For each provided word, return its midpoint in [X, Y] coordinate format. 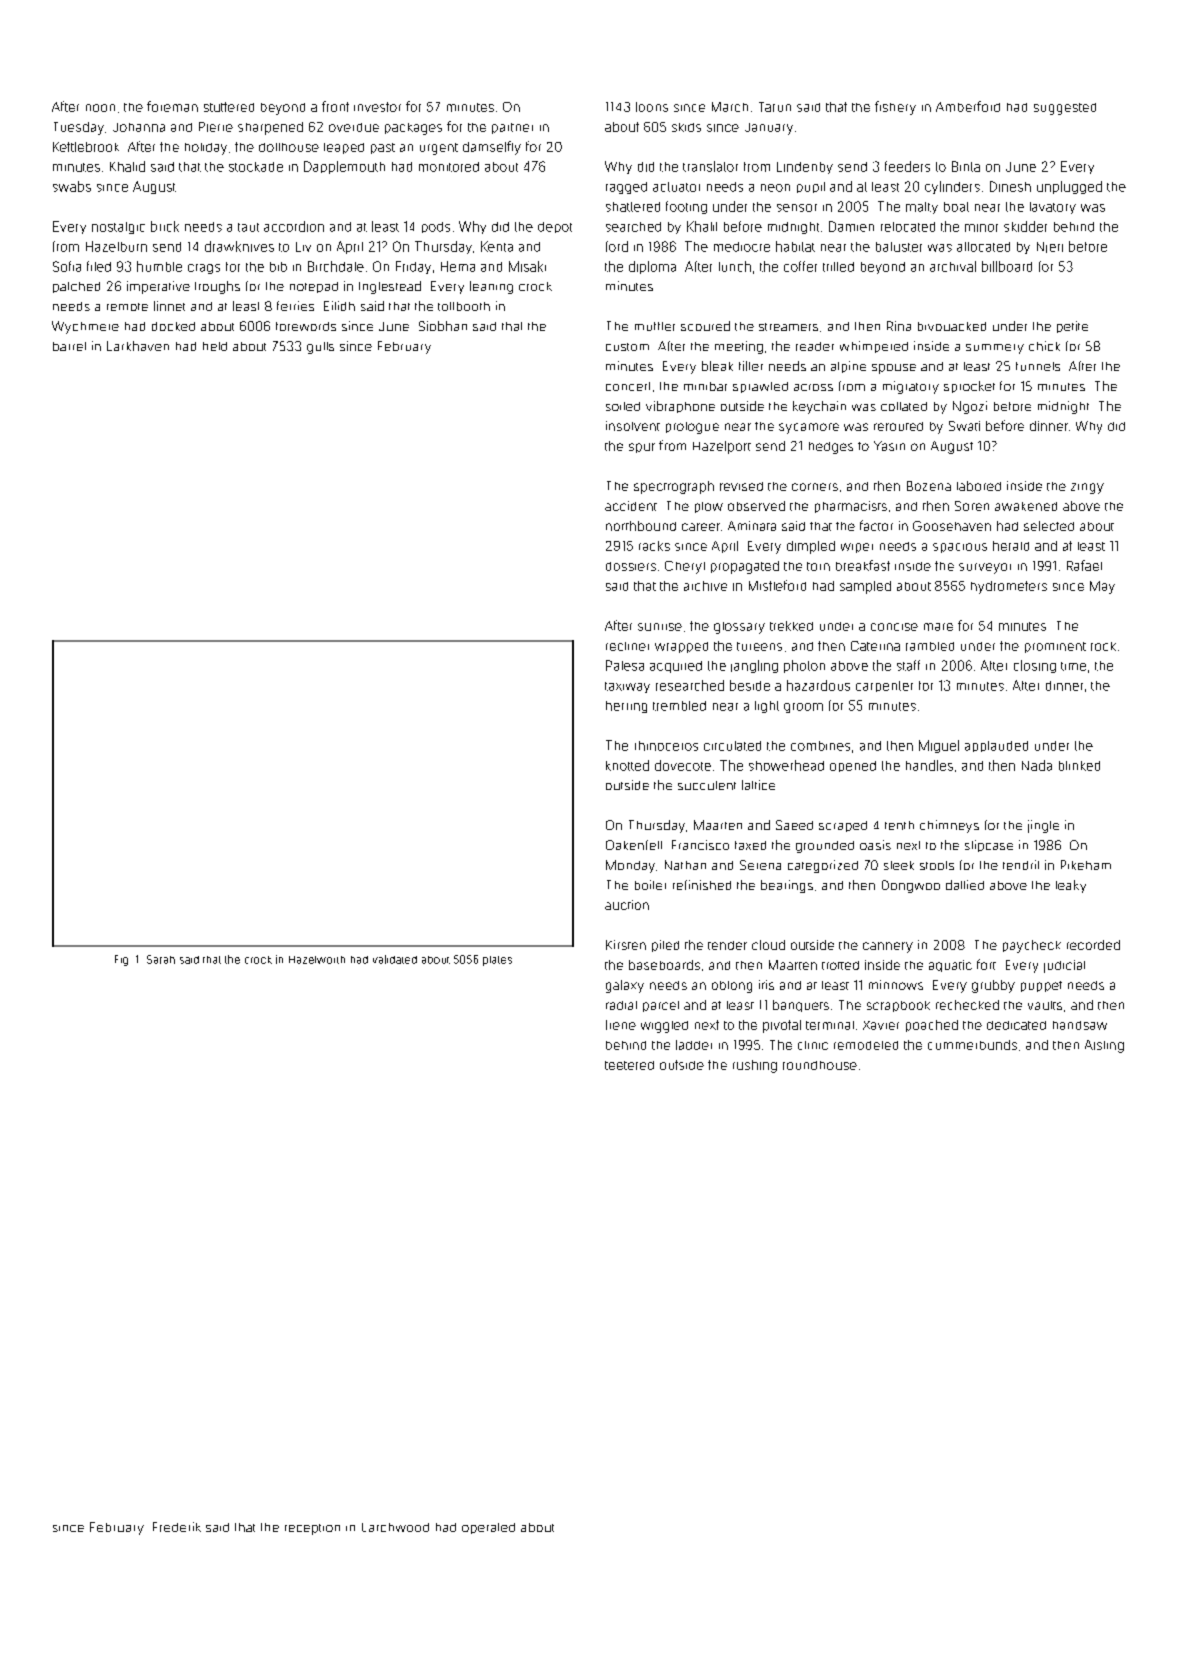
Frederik [177, 1527]
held [215, 346]
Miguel [939, 746]
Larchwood [395, 1527]
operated [488, 1528]
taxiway [627, 687]
